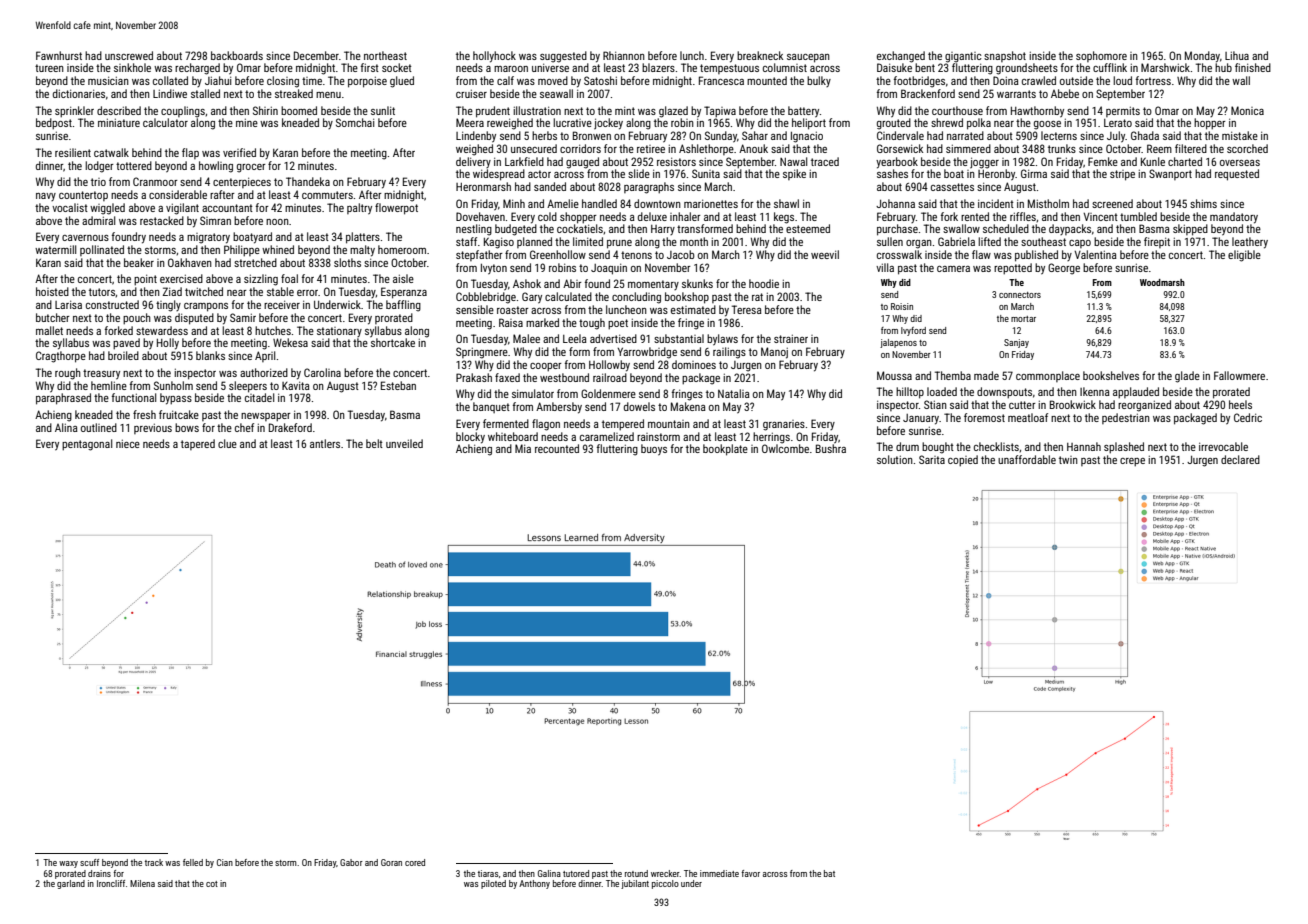  What do you see at coordinates (963, 461) in the page?
I see `copied` at bounding box center [963, 461].
